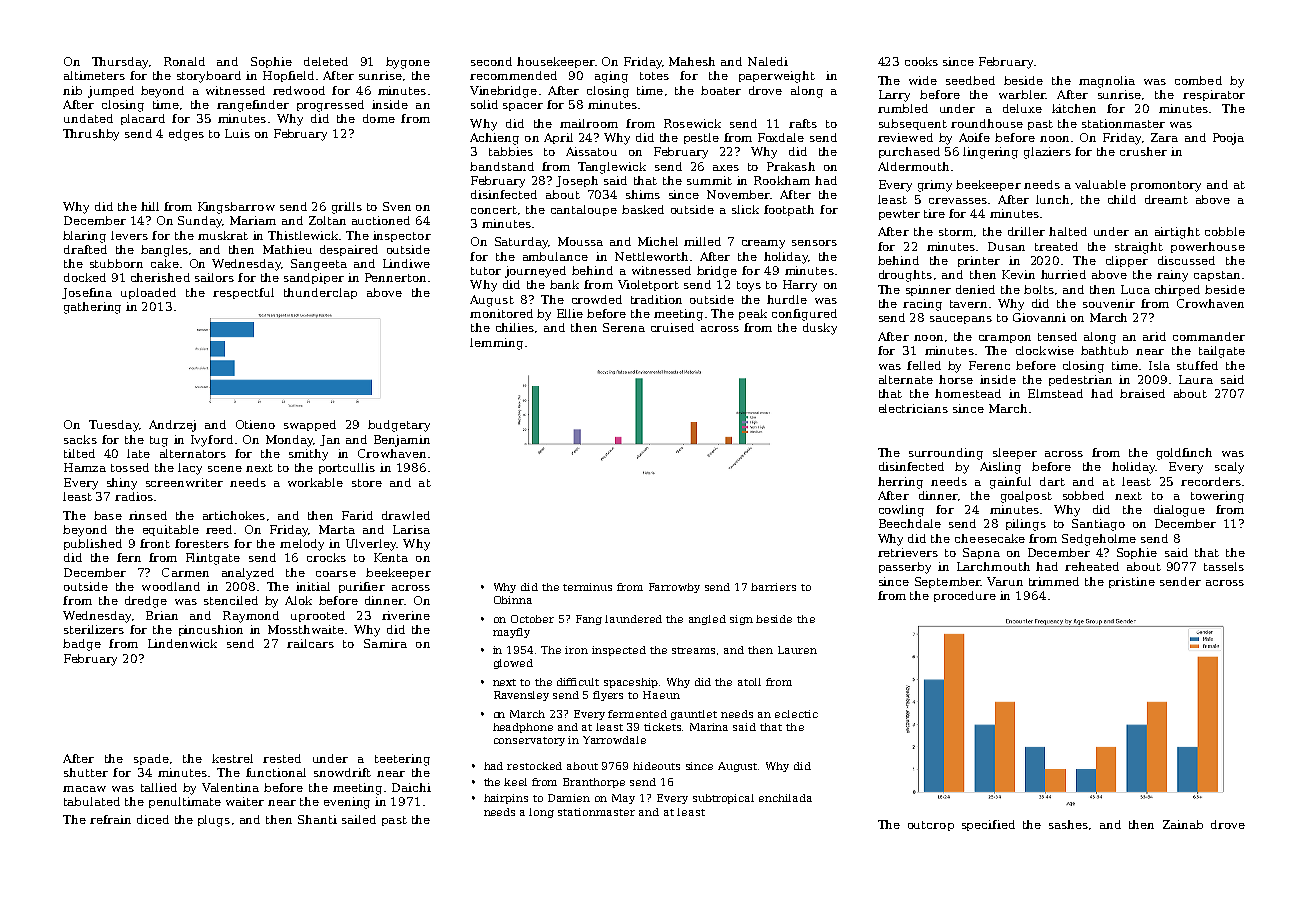  I want to click on badge, so click(82, 645).
